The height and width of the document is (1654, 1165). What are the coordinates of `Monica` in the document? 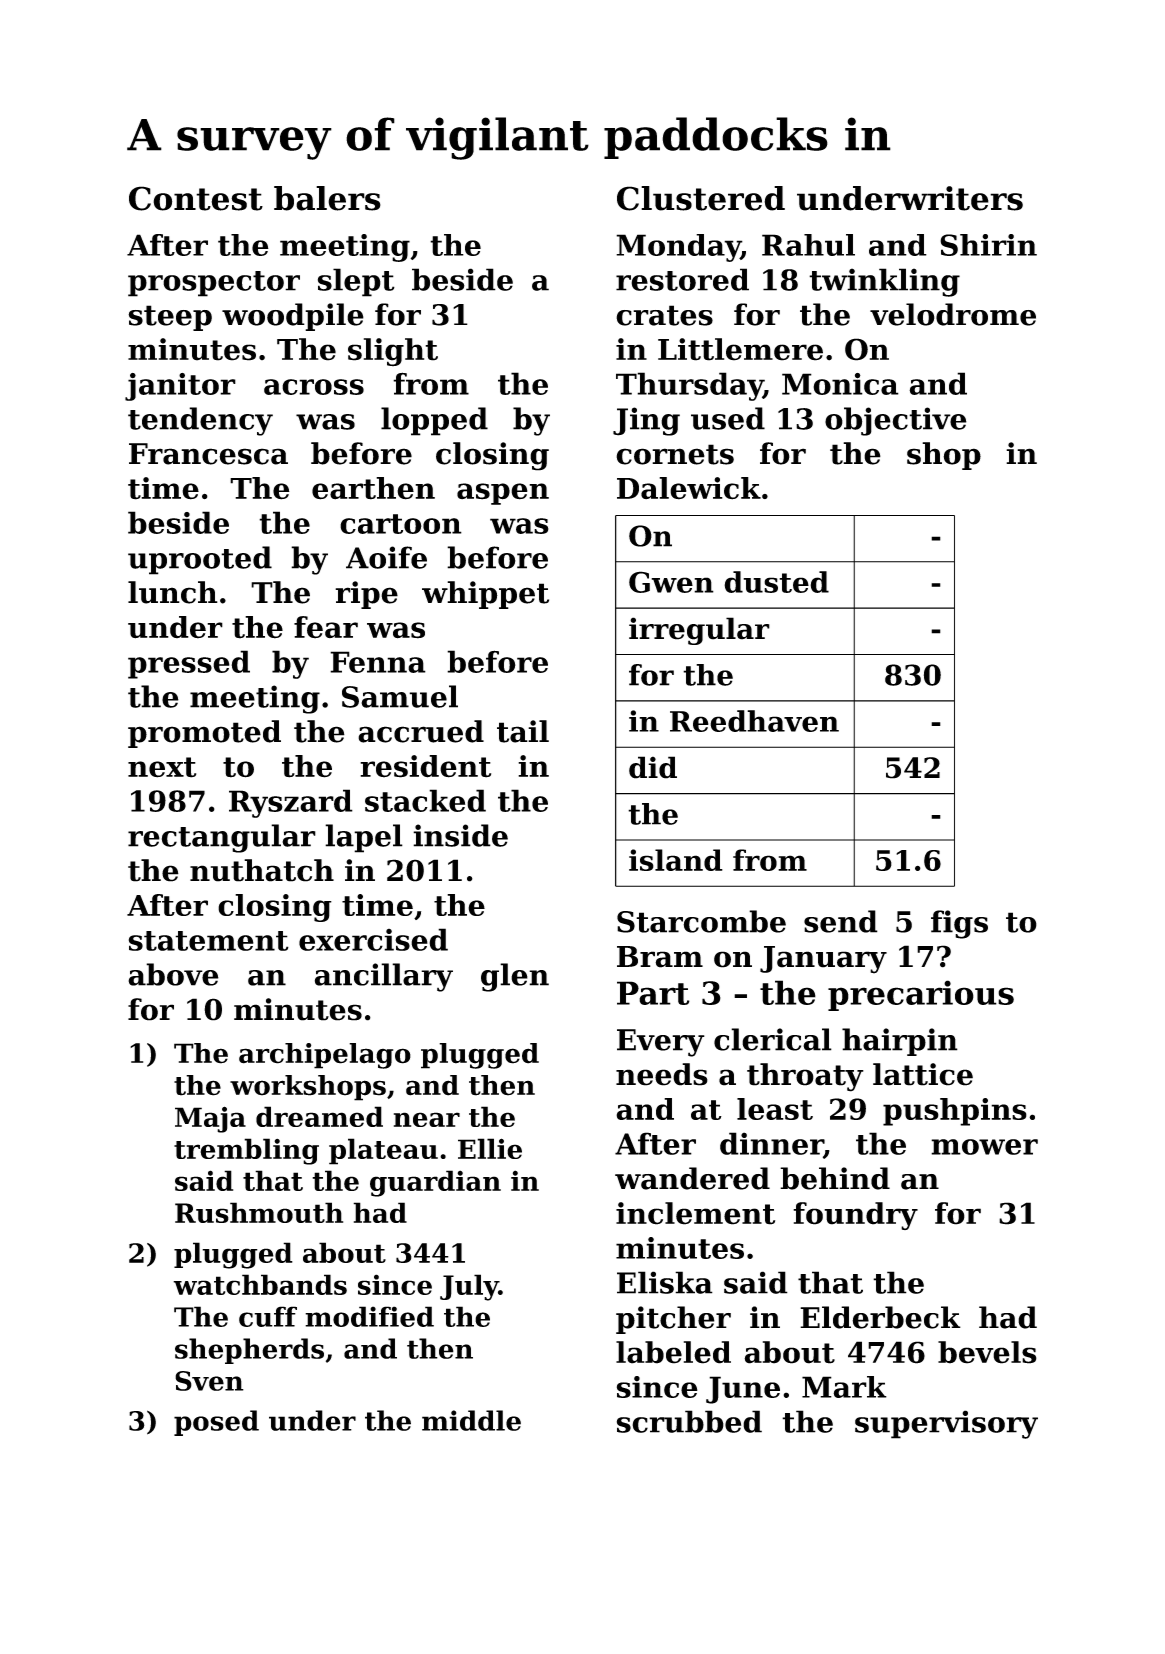 It's located at (840, 384).
